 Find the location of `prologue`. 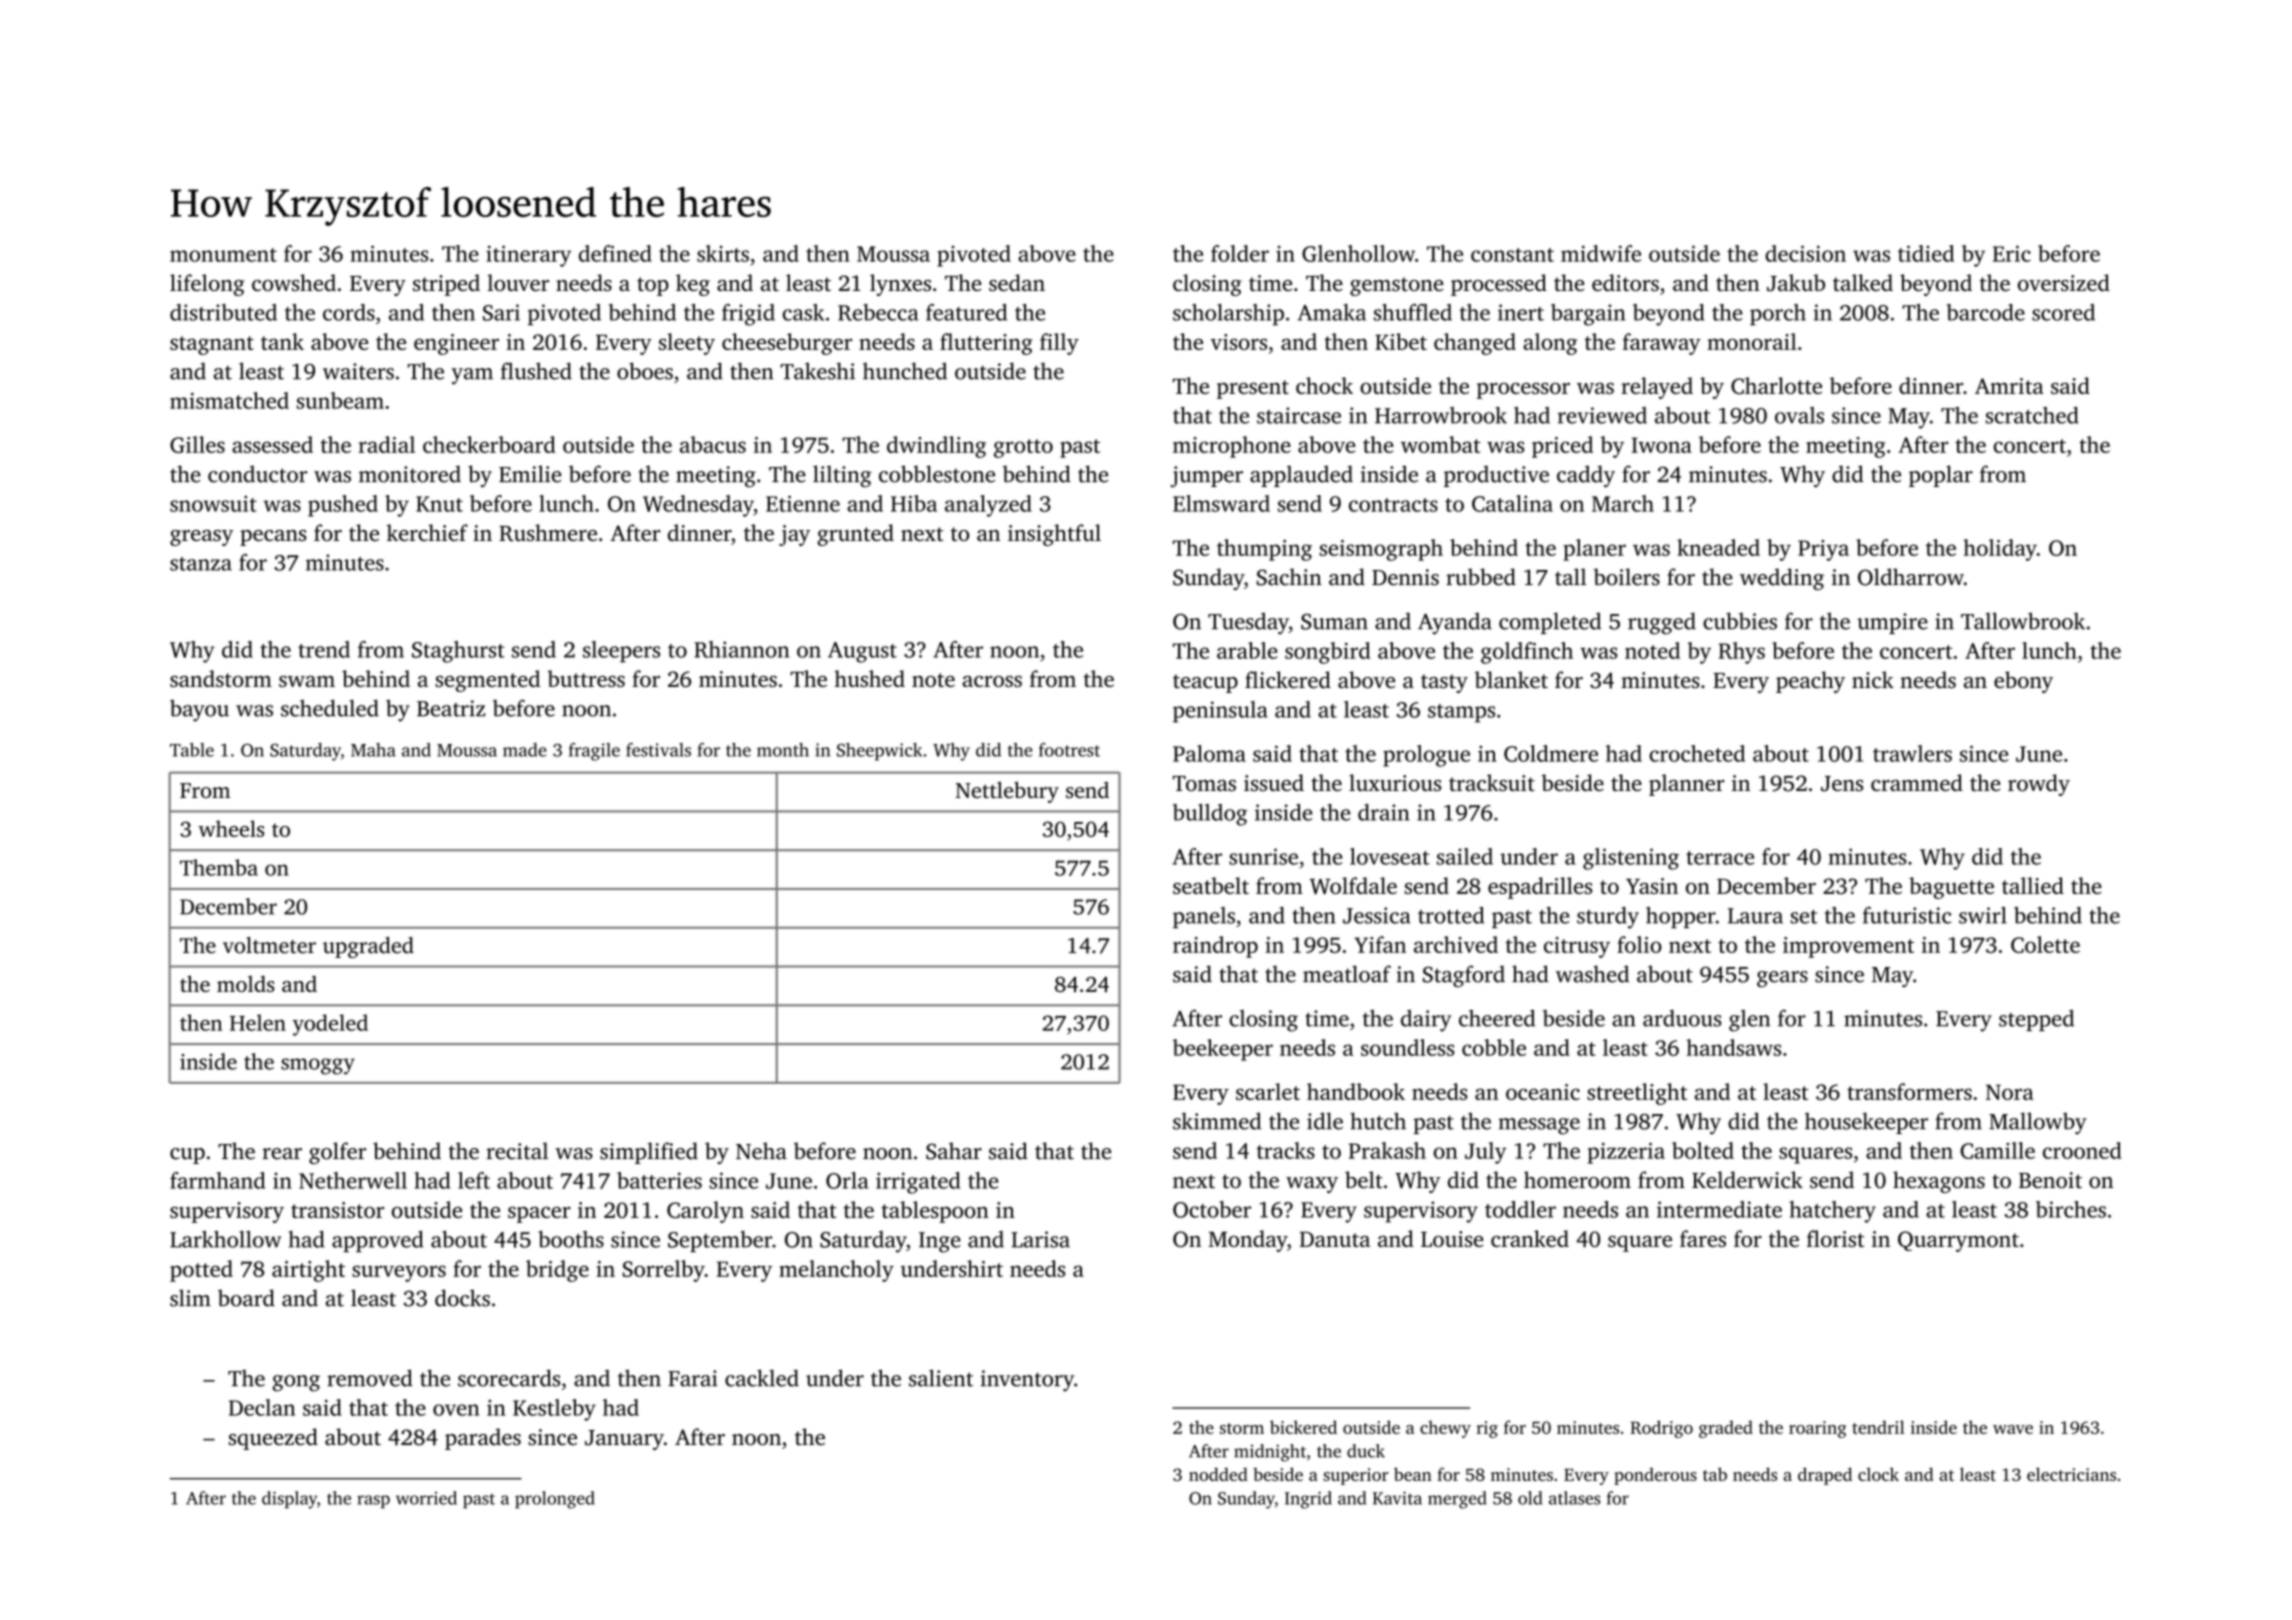

prologue is located at coordinates (1426, 756).
